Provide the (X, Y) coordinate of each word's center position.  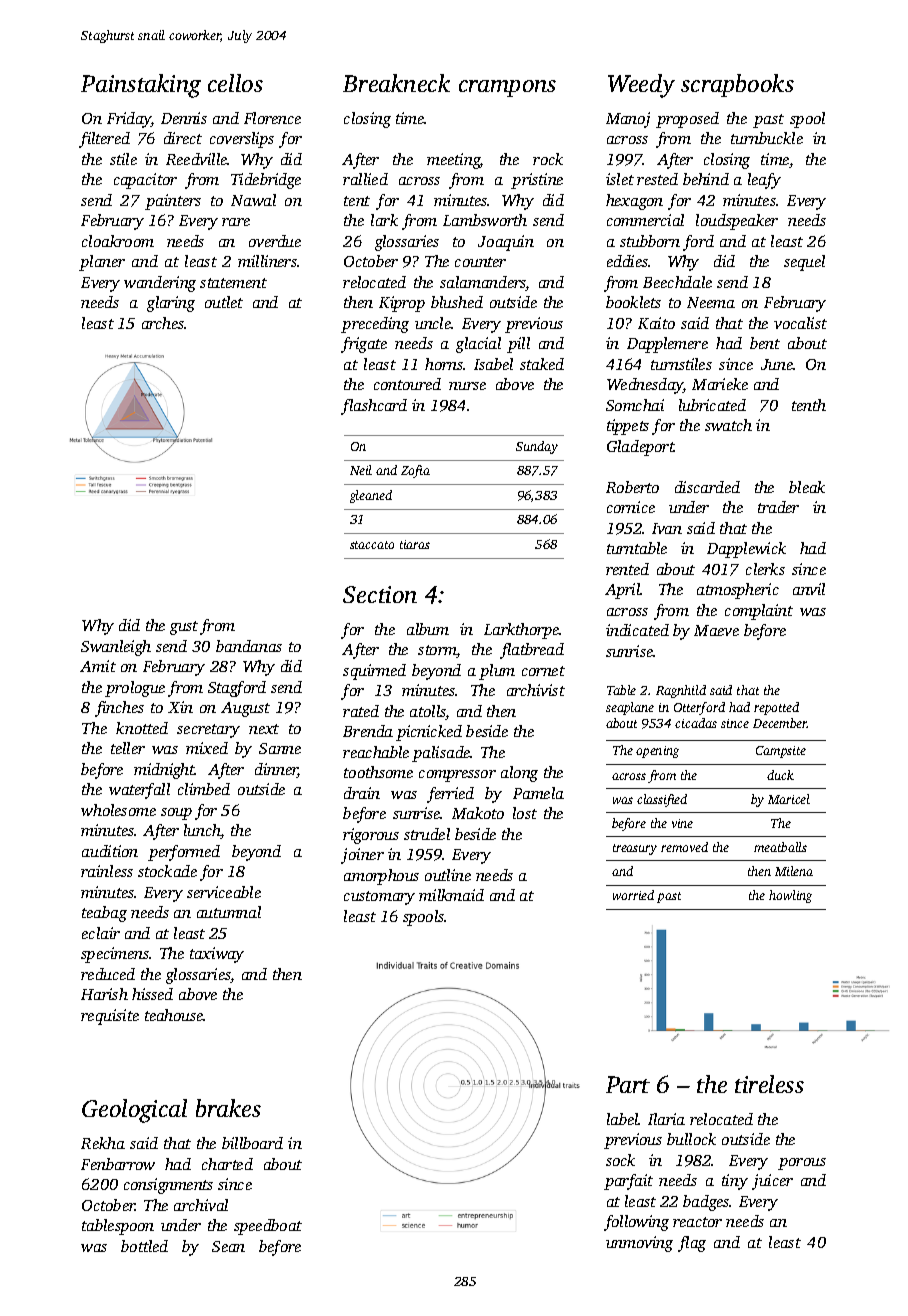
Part (628, 1084)
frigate (364, 345)
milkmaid (451, 895)
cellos (235, 83)
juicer (772, 1182)
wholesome (118, 810)
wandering (160, 284)
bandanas (249, 646)
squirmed (374, 672)
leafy (764, 181)
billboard (252, 1143)
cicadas (696, 723)
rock (548, 159)
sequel (804, 263)
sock (620, 1160)
